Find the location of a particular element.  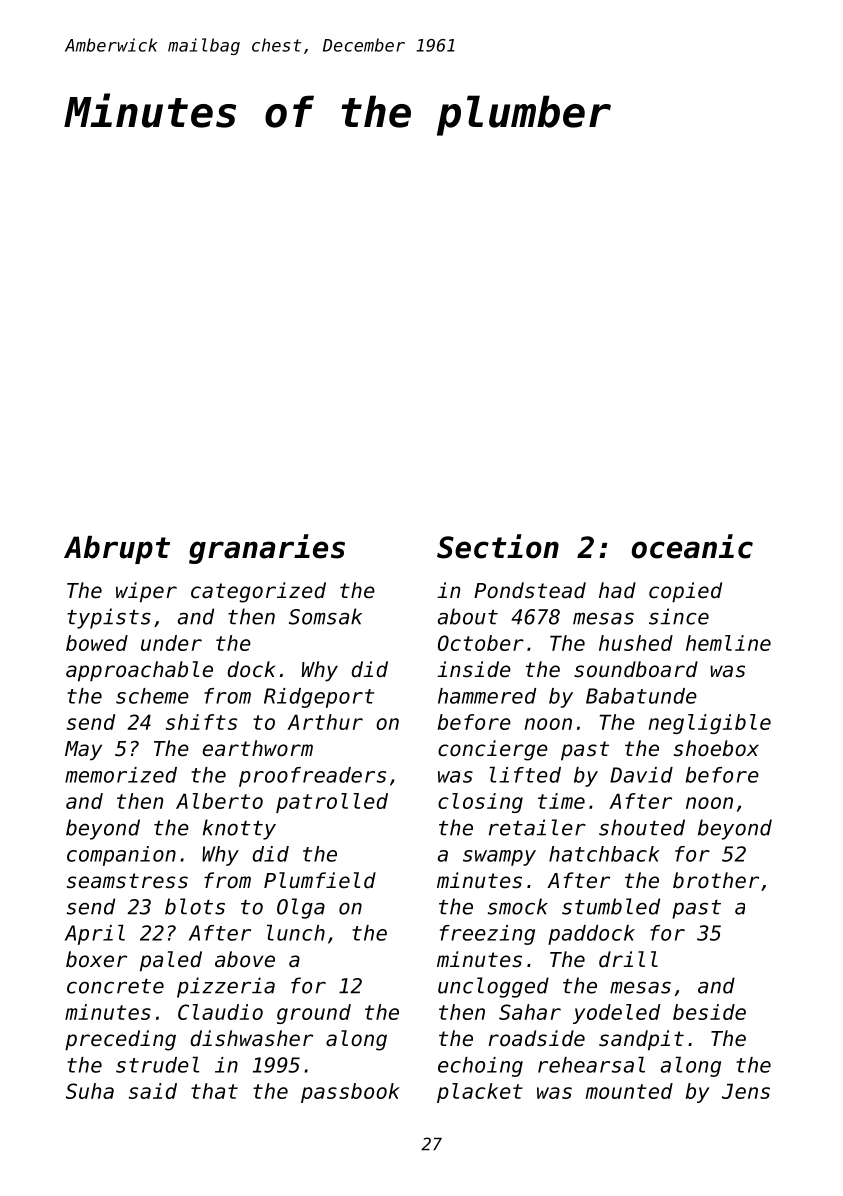

negligible is located at coordinates (709, 724).
